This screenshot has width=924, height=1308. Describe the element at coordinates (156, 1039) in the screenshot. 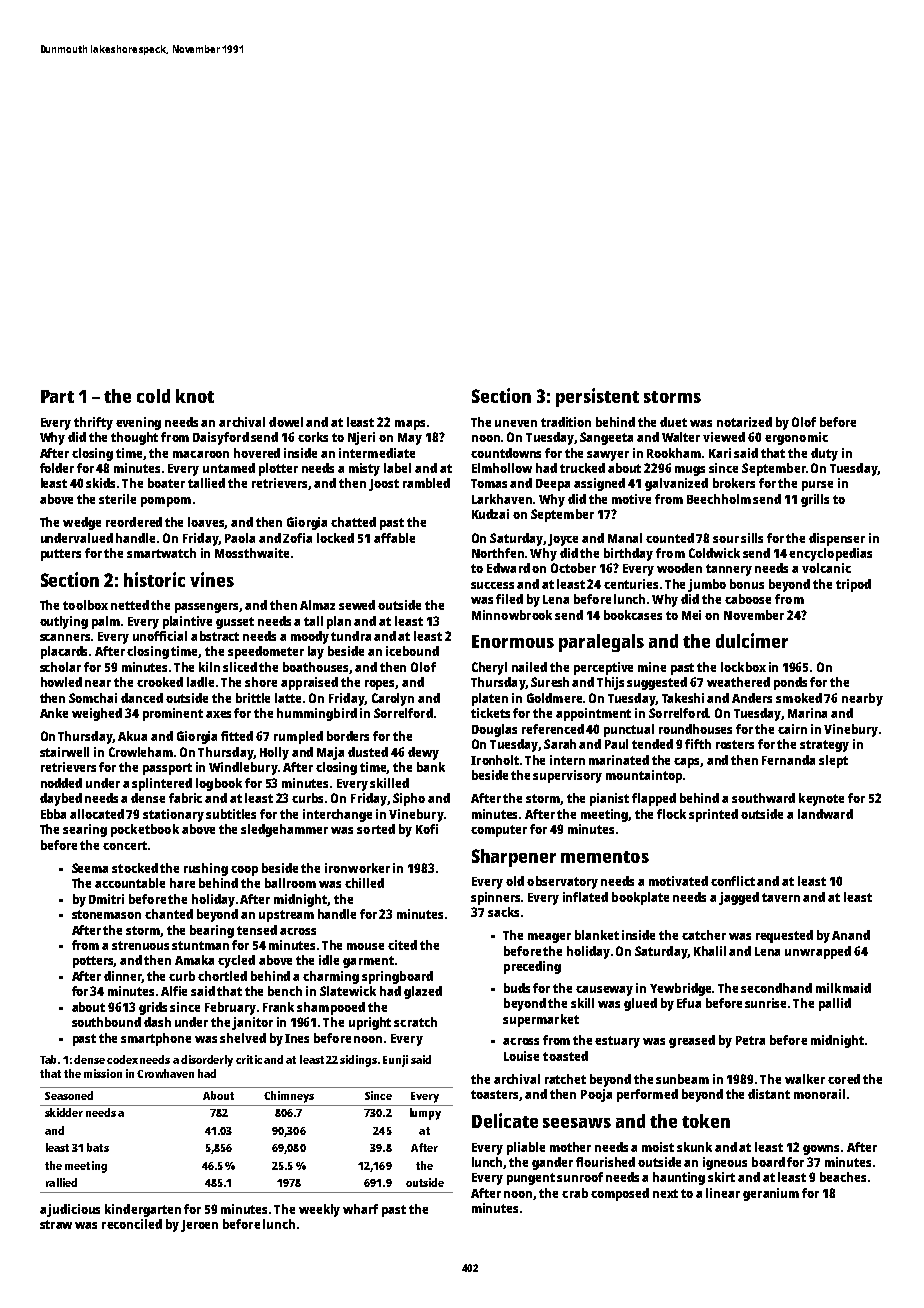

I see `smartphone` at that location.
